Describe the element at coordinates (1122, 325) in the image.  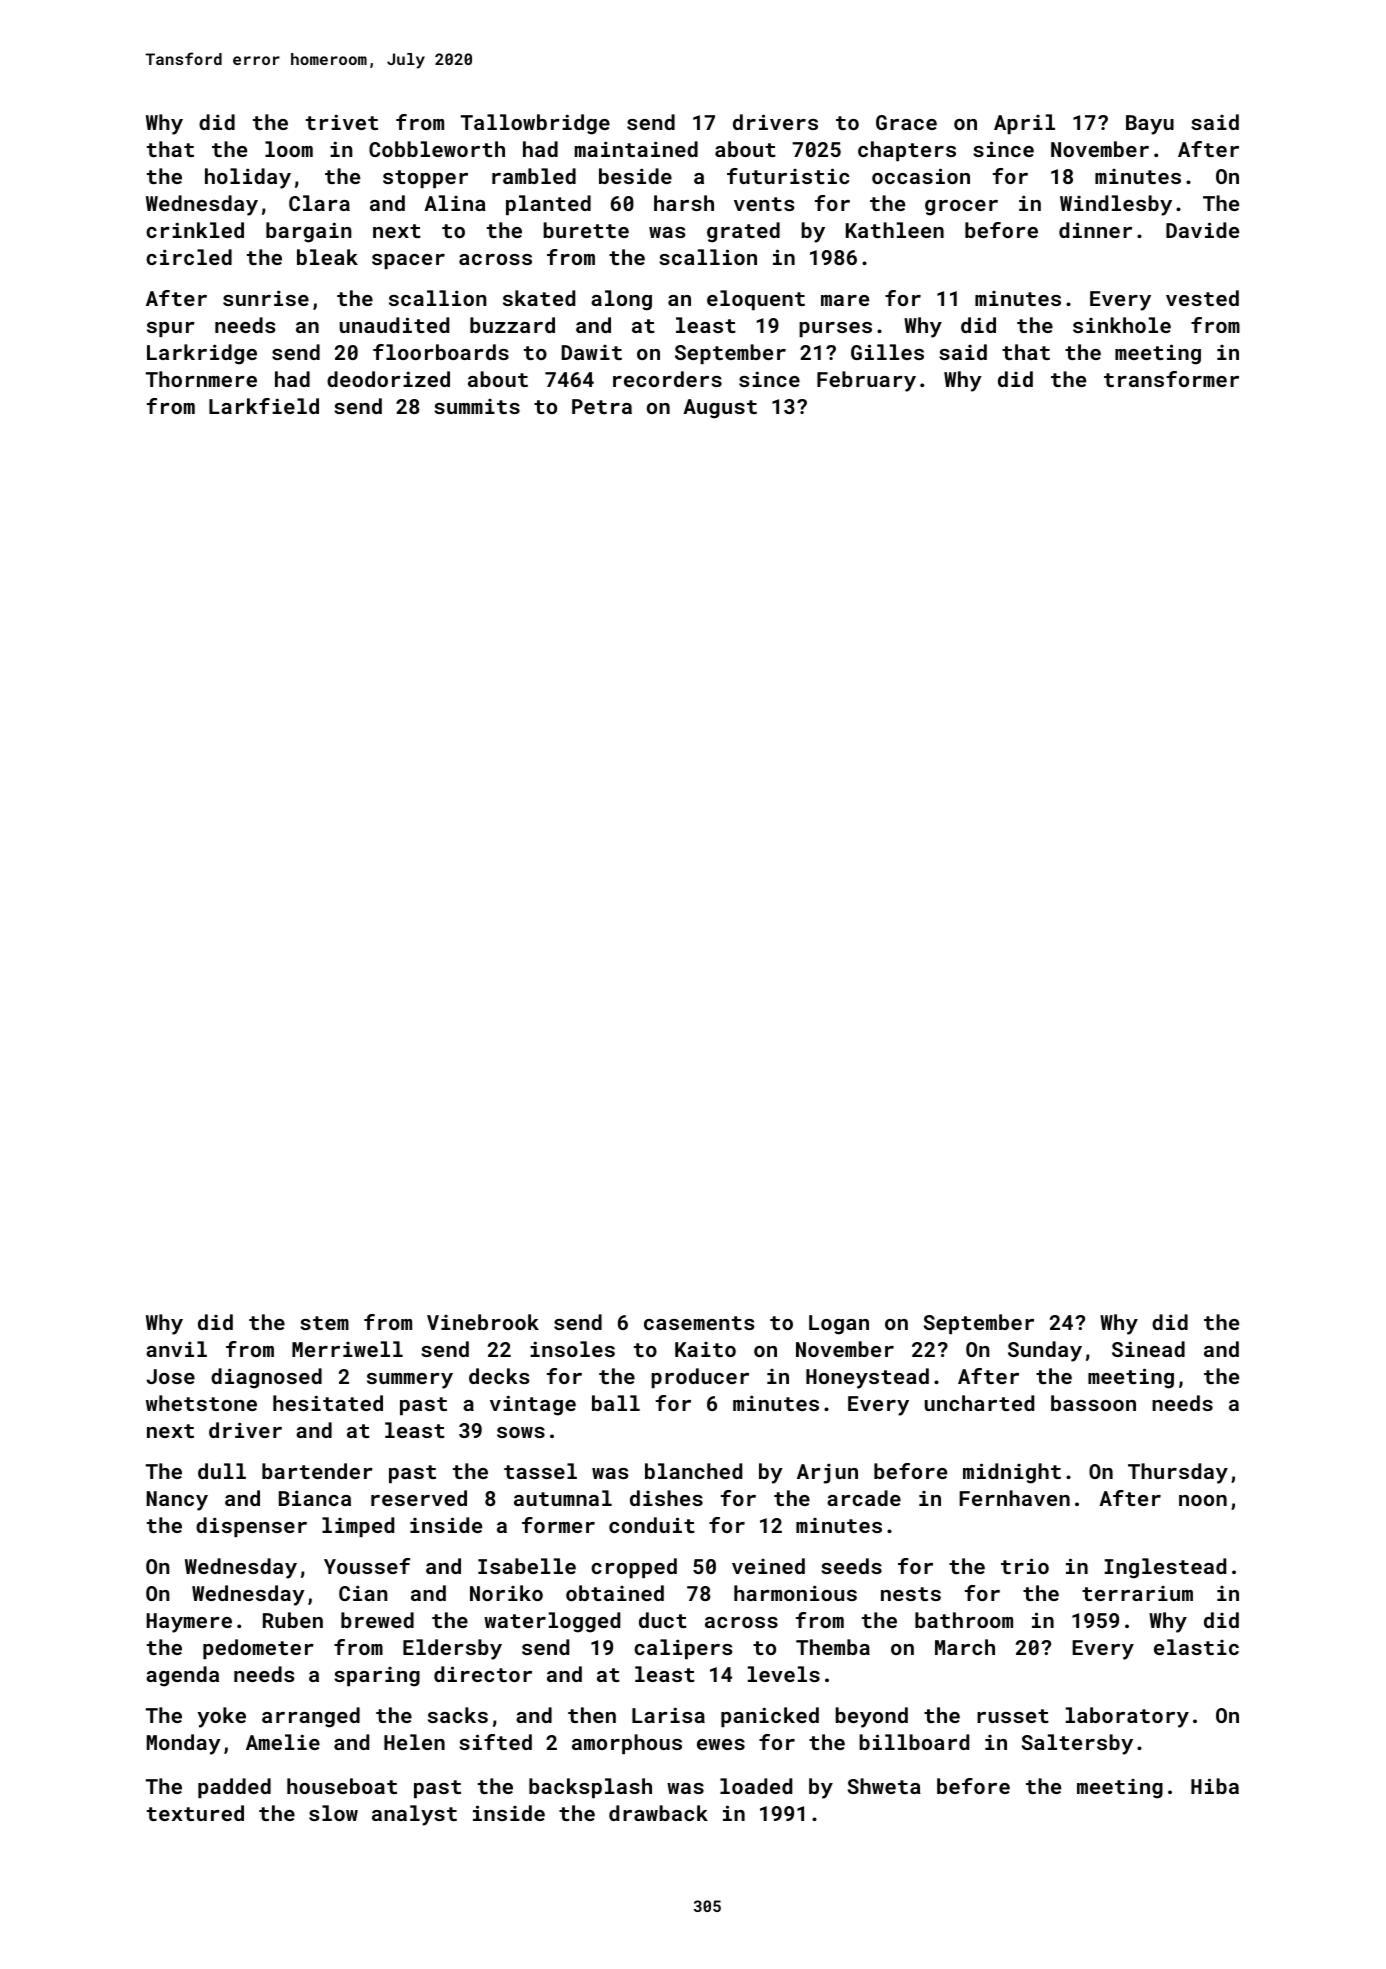
I see `sinkhole` at that location.
